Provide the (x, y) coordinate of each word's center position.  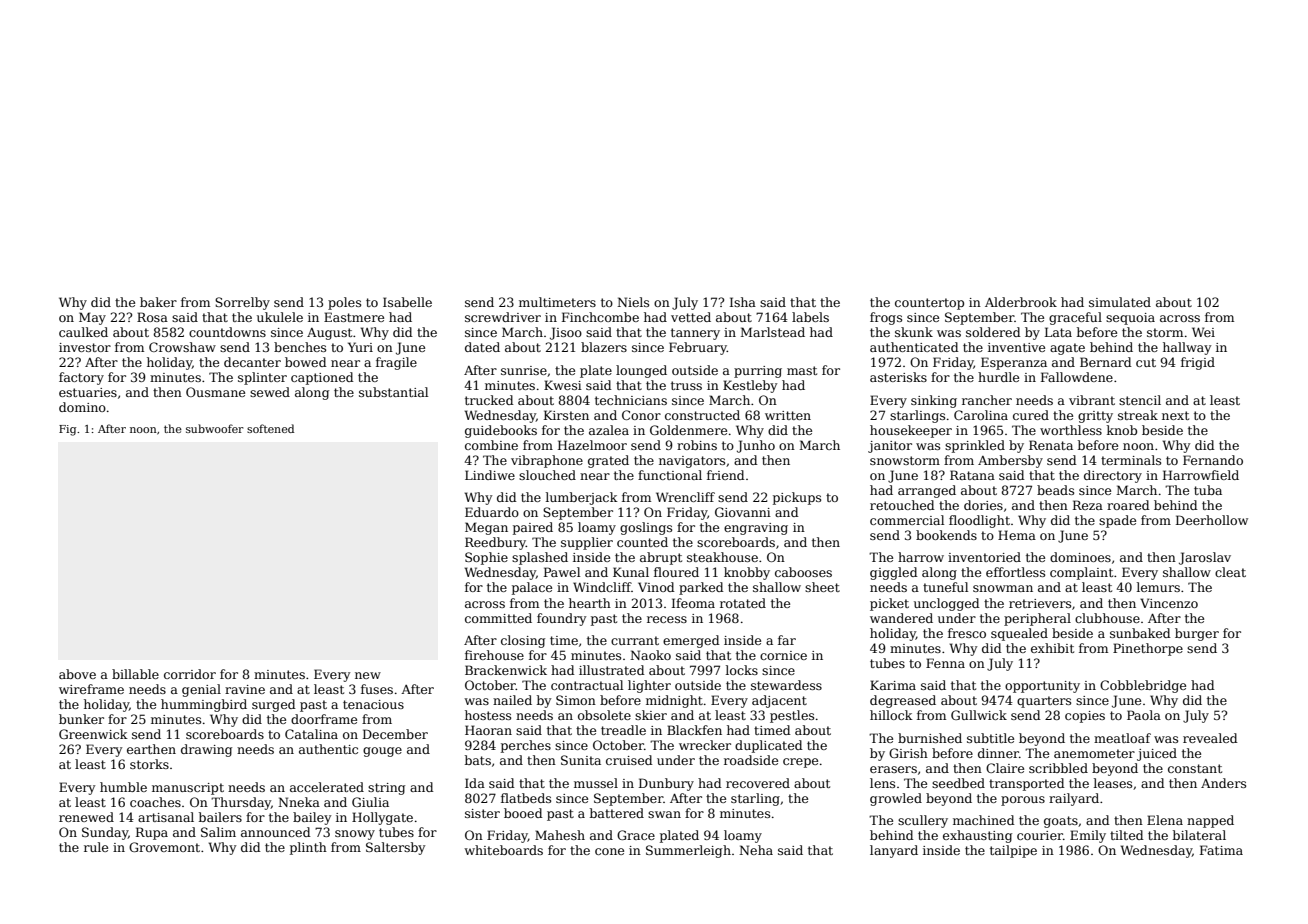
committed (498, 618)
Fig (67, 430)
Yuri (360, 347)
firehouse (494, 655)
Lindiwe (490, 475)
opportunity (1042, 687)
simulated (1120, 302)
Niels (633, 302)
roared (1128, 505)
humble (123, 787)
